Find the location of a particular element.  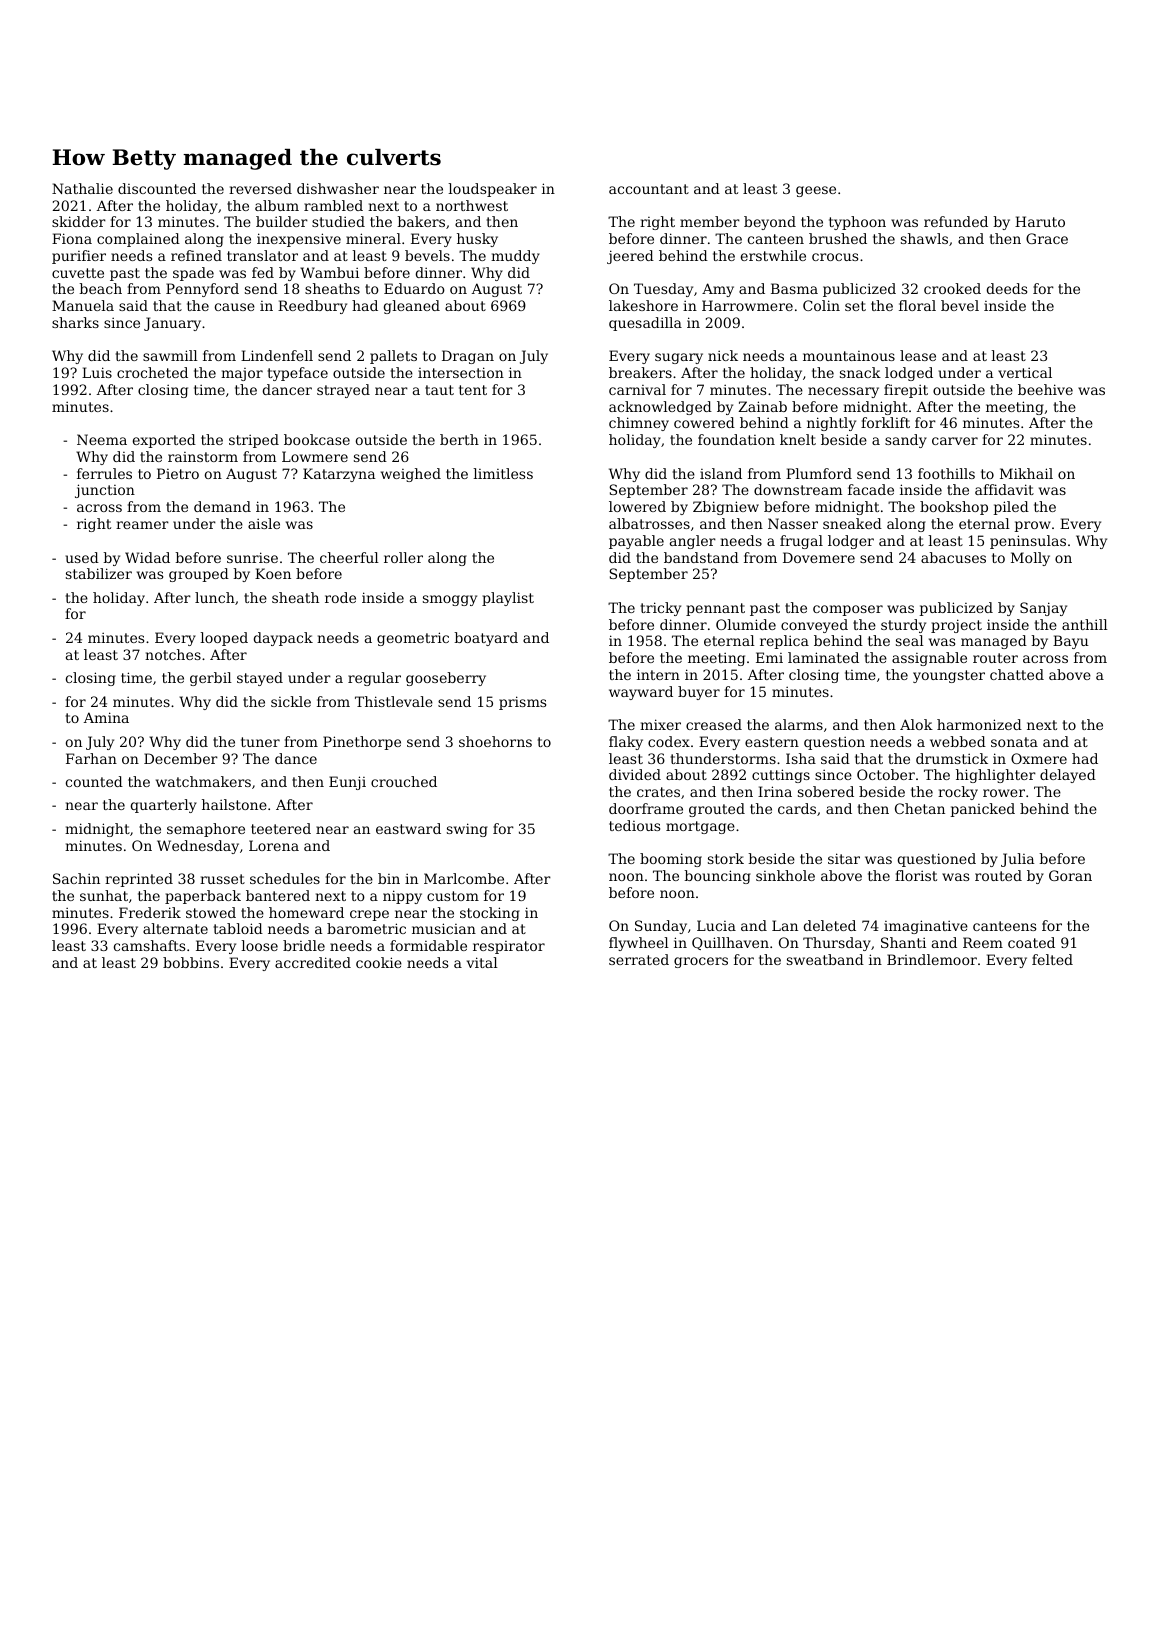

Luis is located at coordinates (97, 372).
